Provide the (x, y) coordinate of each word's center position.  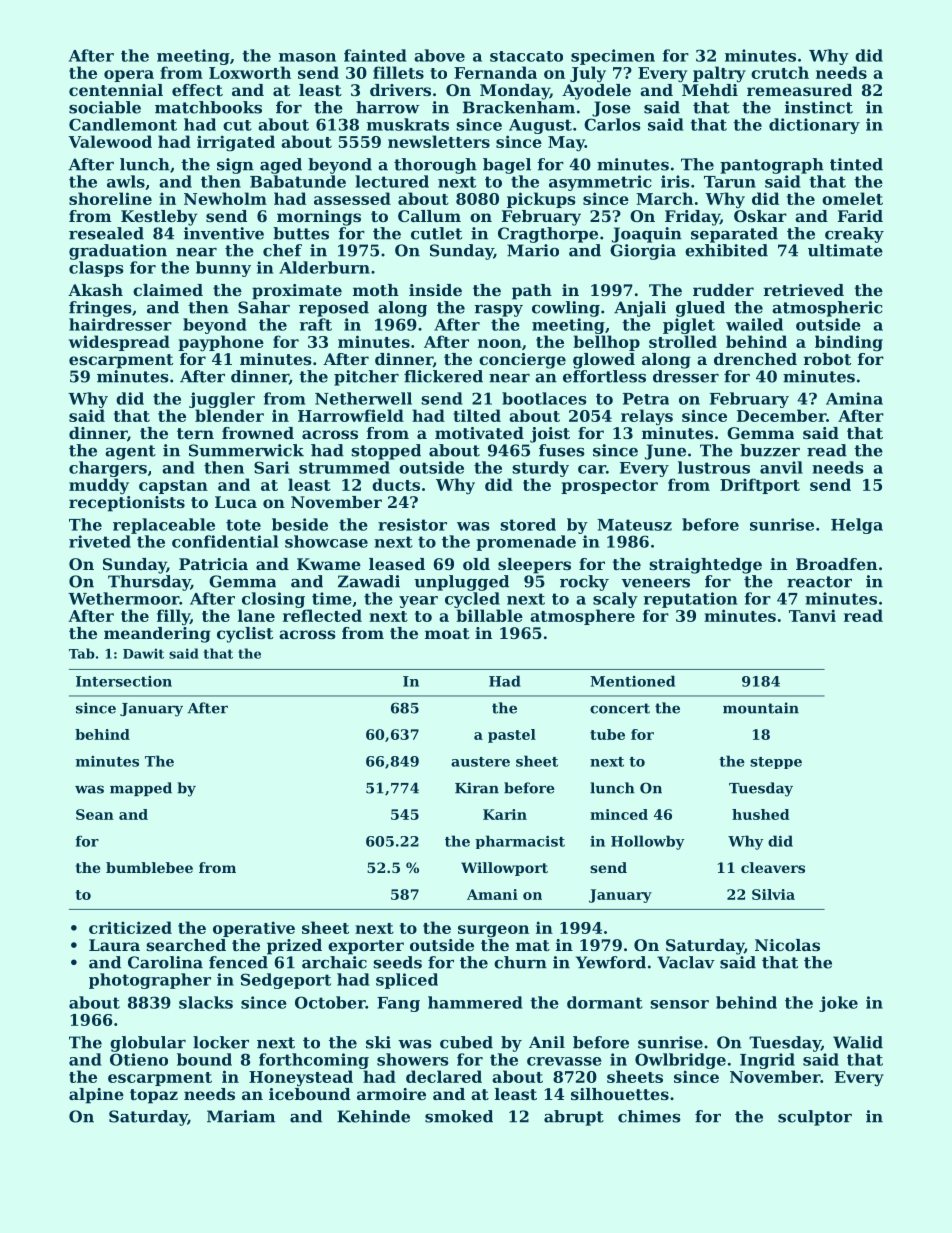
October (330, 1002)
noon (500, 343)
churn (520, 962)
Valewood (110, 141)
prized (294, 947)
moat (447, 633)
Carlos (612, 124)
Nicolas (787, 945)
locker (221, 1042)
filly (173, 617)
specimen (613, 57)
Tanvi (812, 615)
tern (195, 433)
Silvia (773, 894)
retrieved (804, 290)
